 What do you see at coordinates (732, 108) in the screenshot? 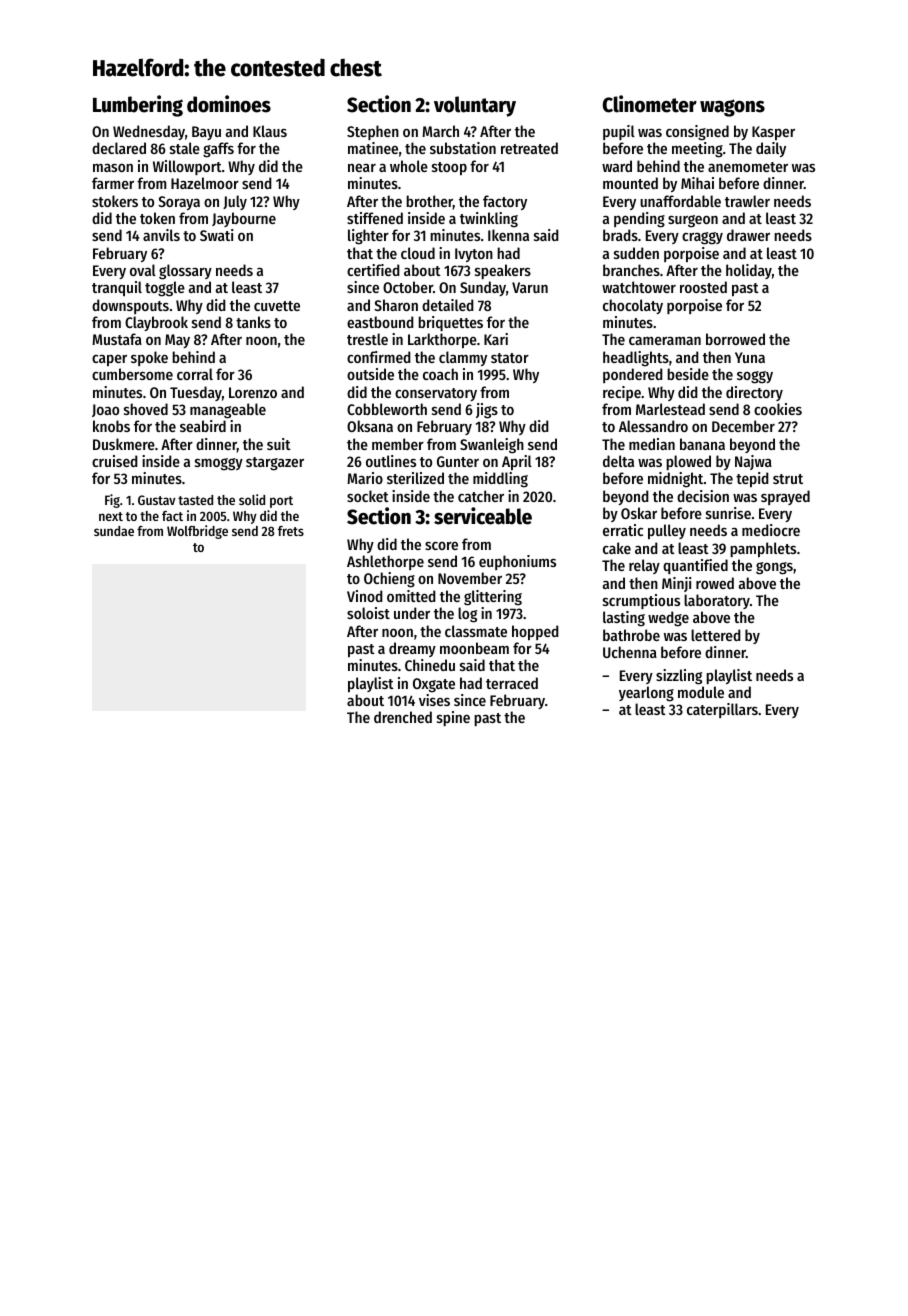
I see `wagons` at bounding box center [732, 108].
